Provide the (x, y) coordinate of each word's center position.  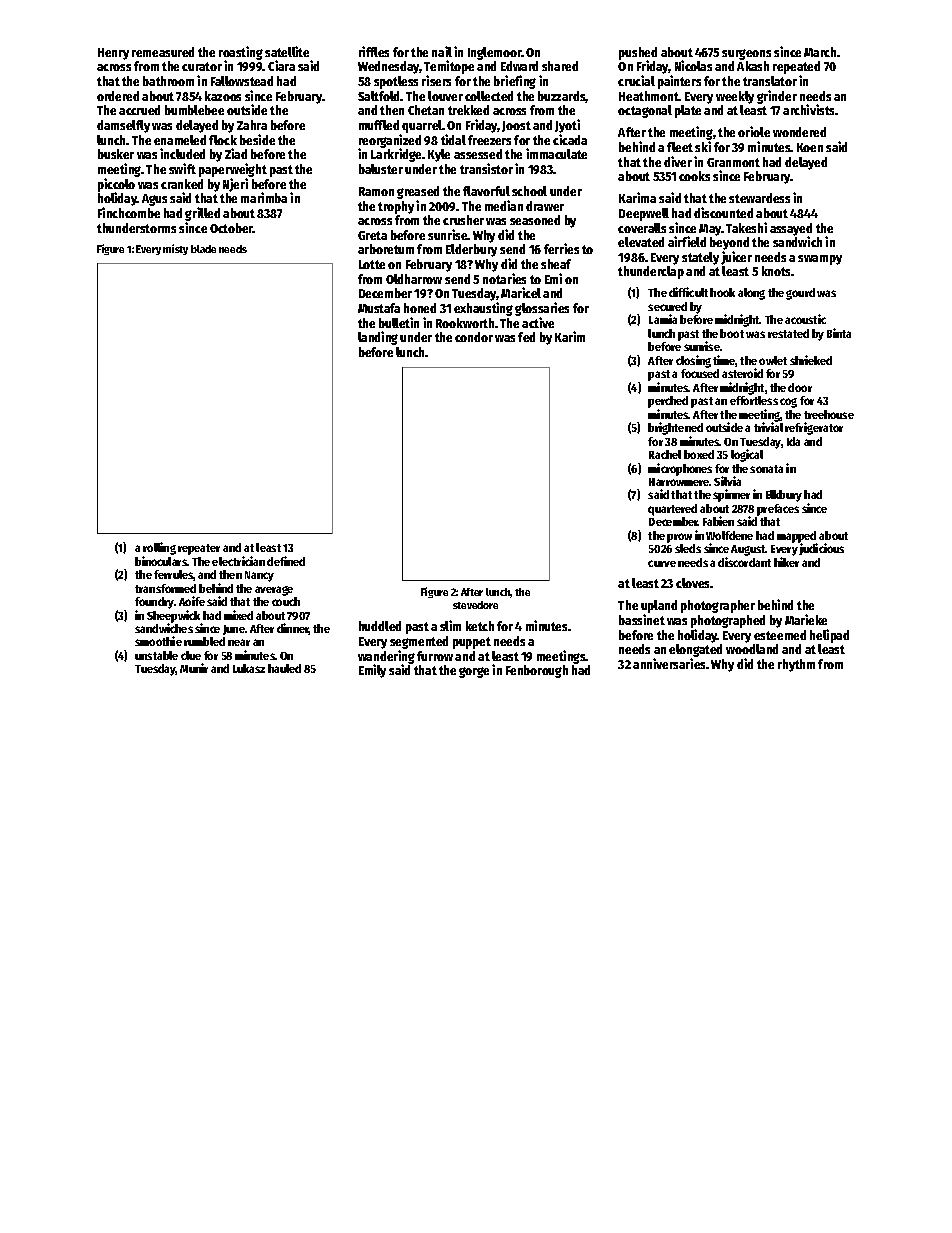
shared (560, 66)
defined (286, 561)
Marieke (806, 619)
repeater (199, 549)
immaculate (556, 153)
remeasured (163, 52)
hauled (284, 668)
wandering (386, 657)
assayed (791, 230)
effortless (754, 400)
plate (688, 111)
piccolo (116, 185)
